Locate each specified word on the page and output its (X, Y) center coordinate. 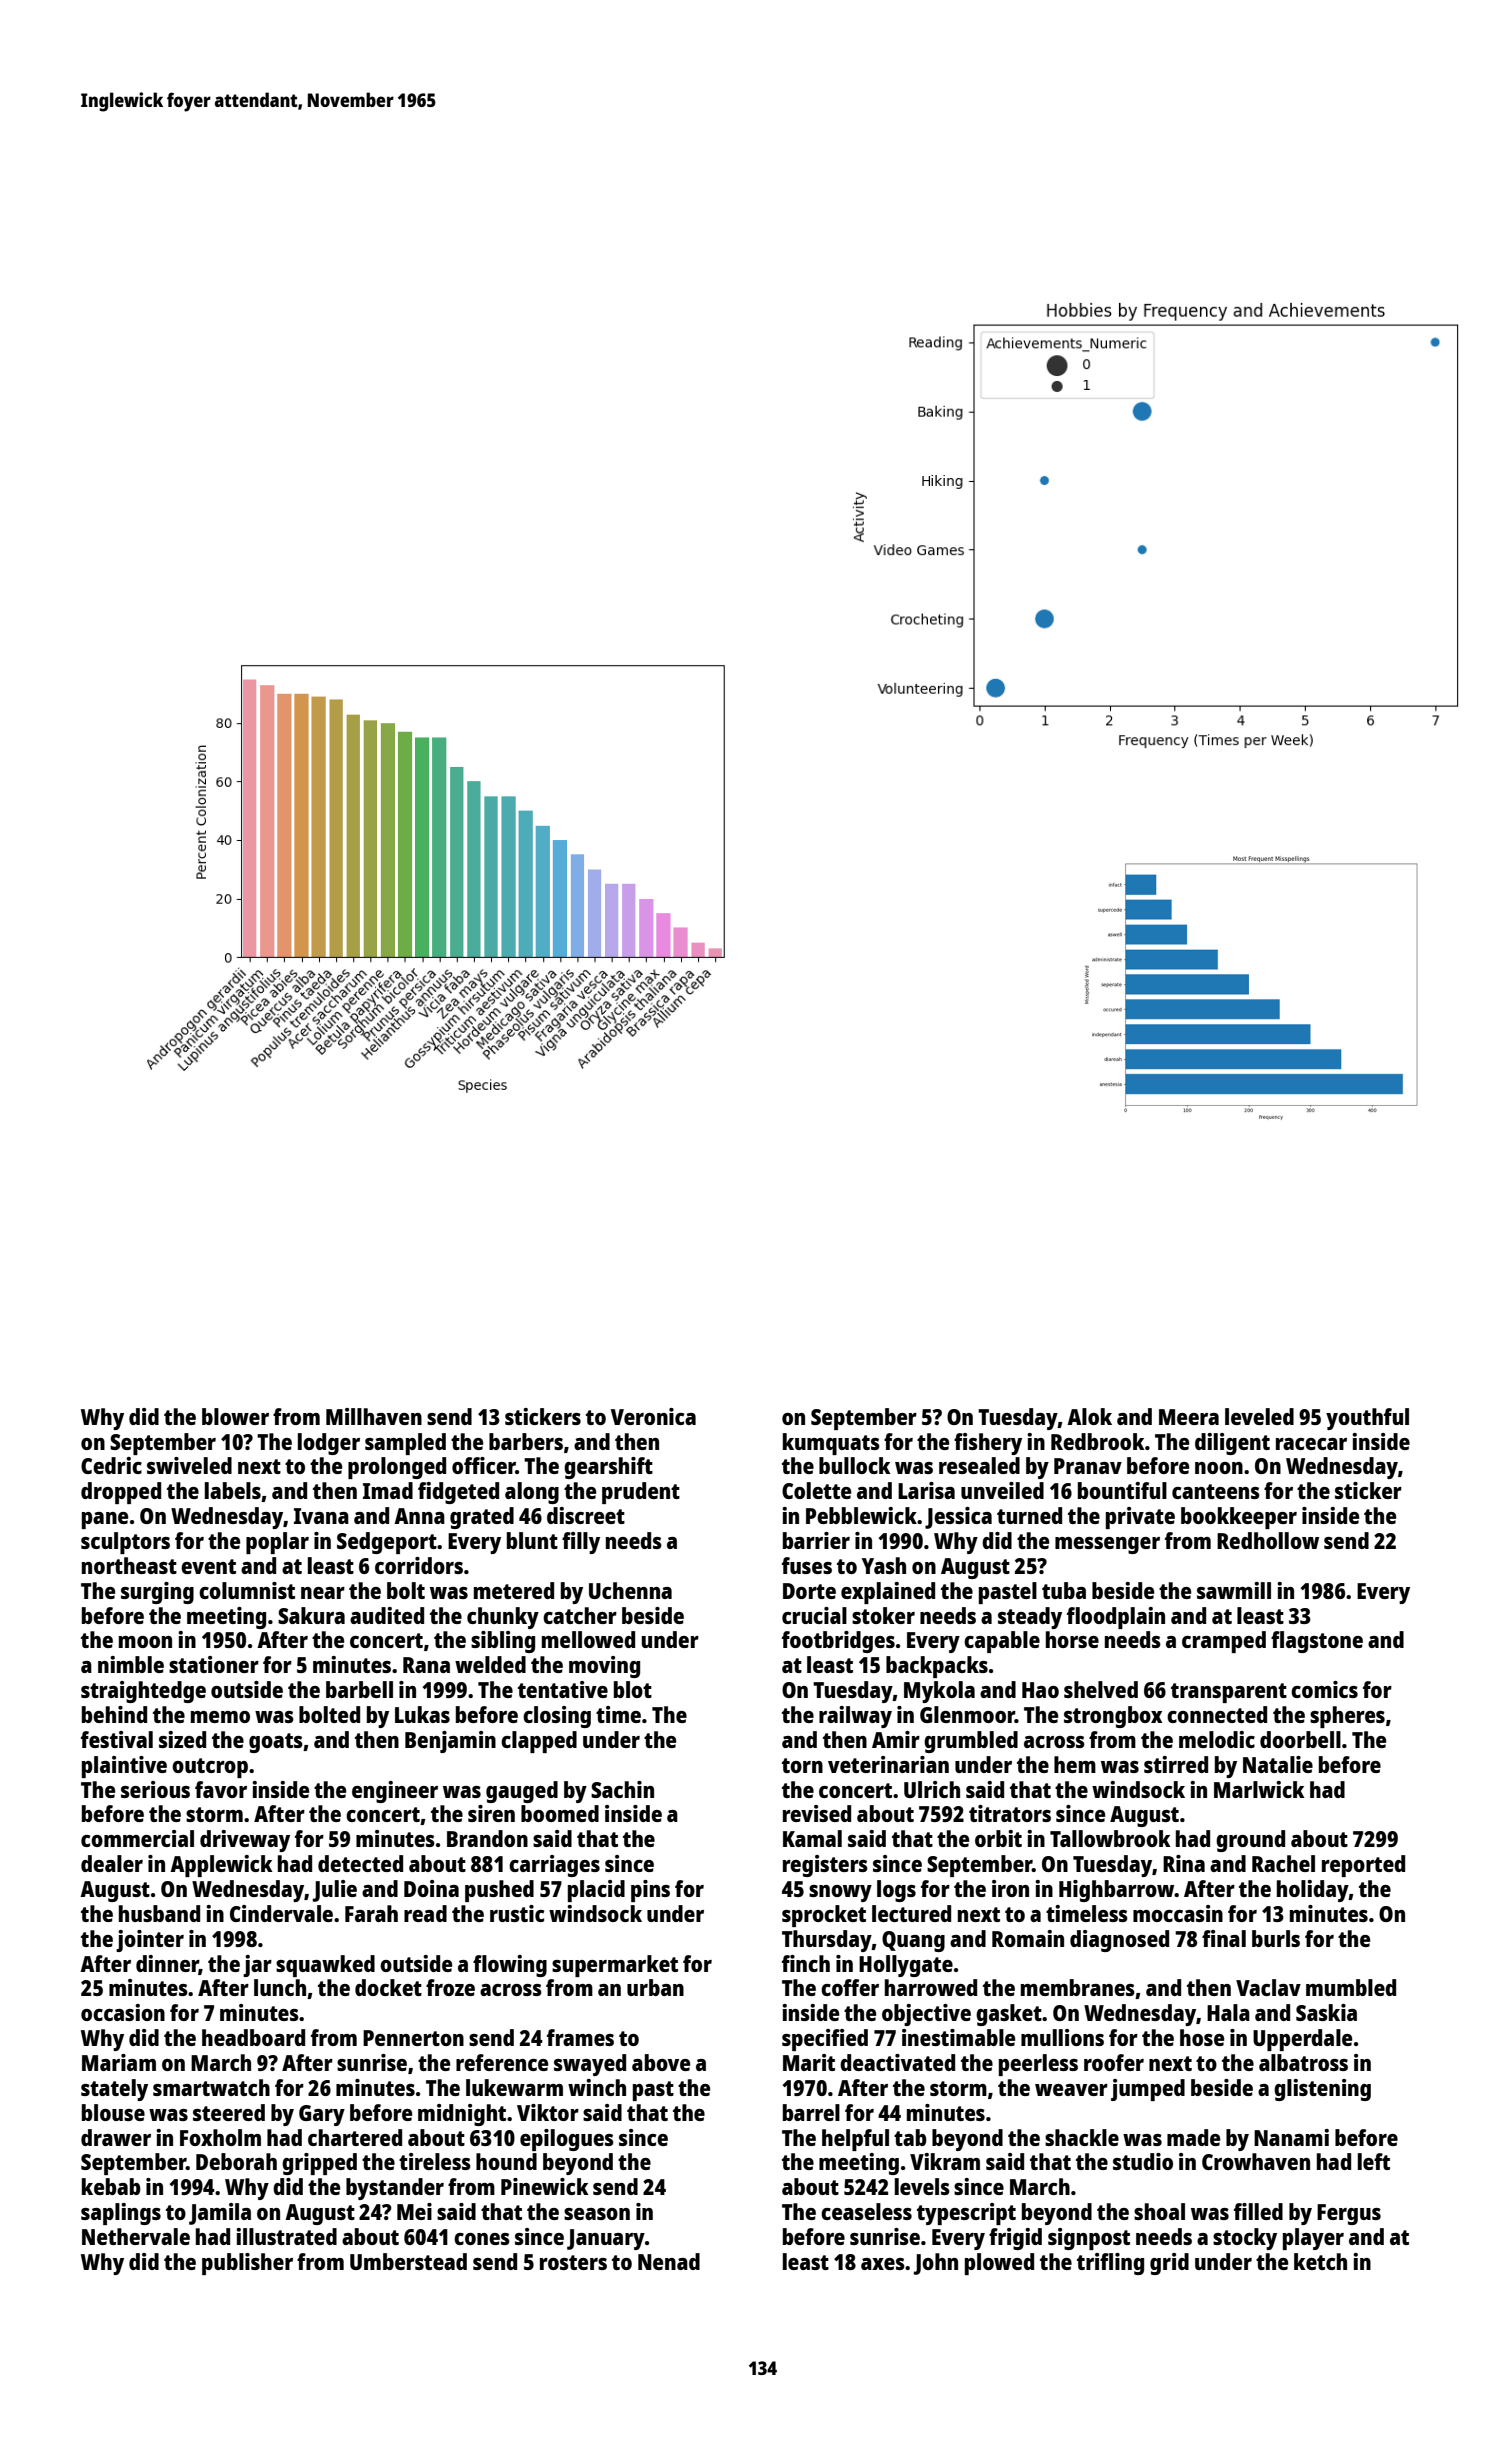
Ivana (321, 1516)
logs (896, 1891)
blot (633, 1689)
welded (490, 1664)
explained (888, 1593)
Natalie (1278, 1764)
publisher (247, 2264)
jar (257, 1966)
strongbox (1113, 1717)
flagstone (1317, 1642)
